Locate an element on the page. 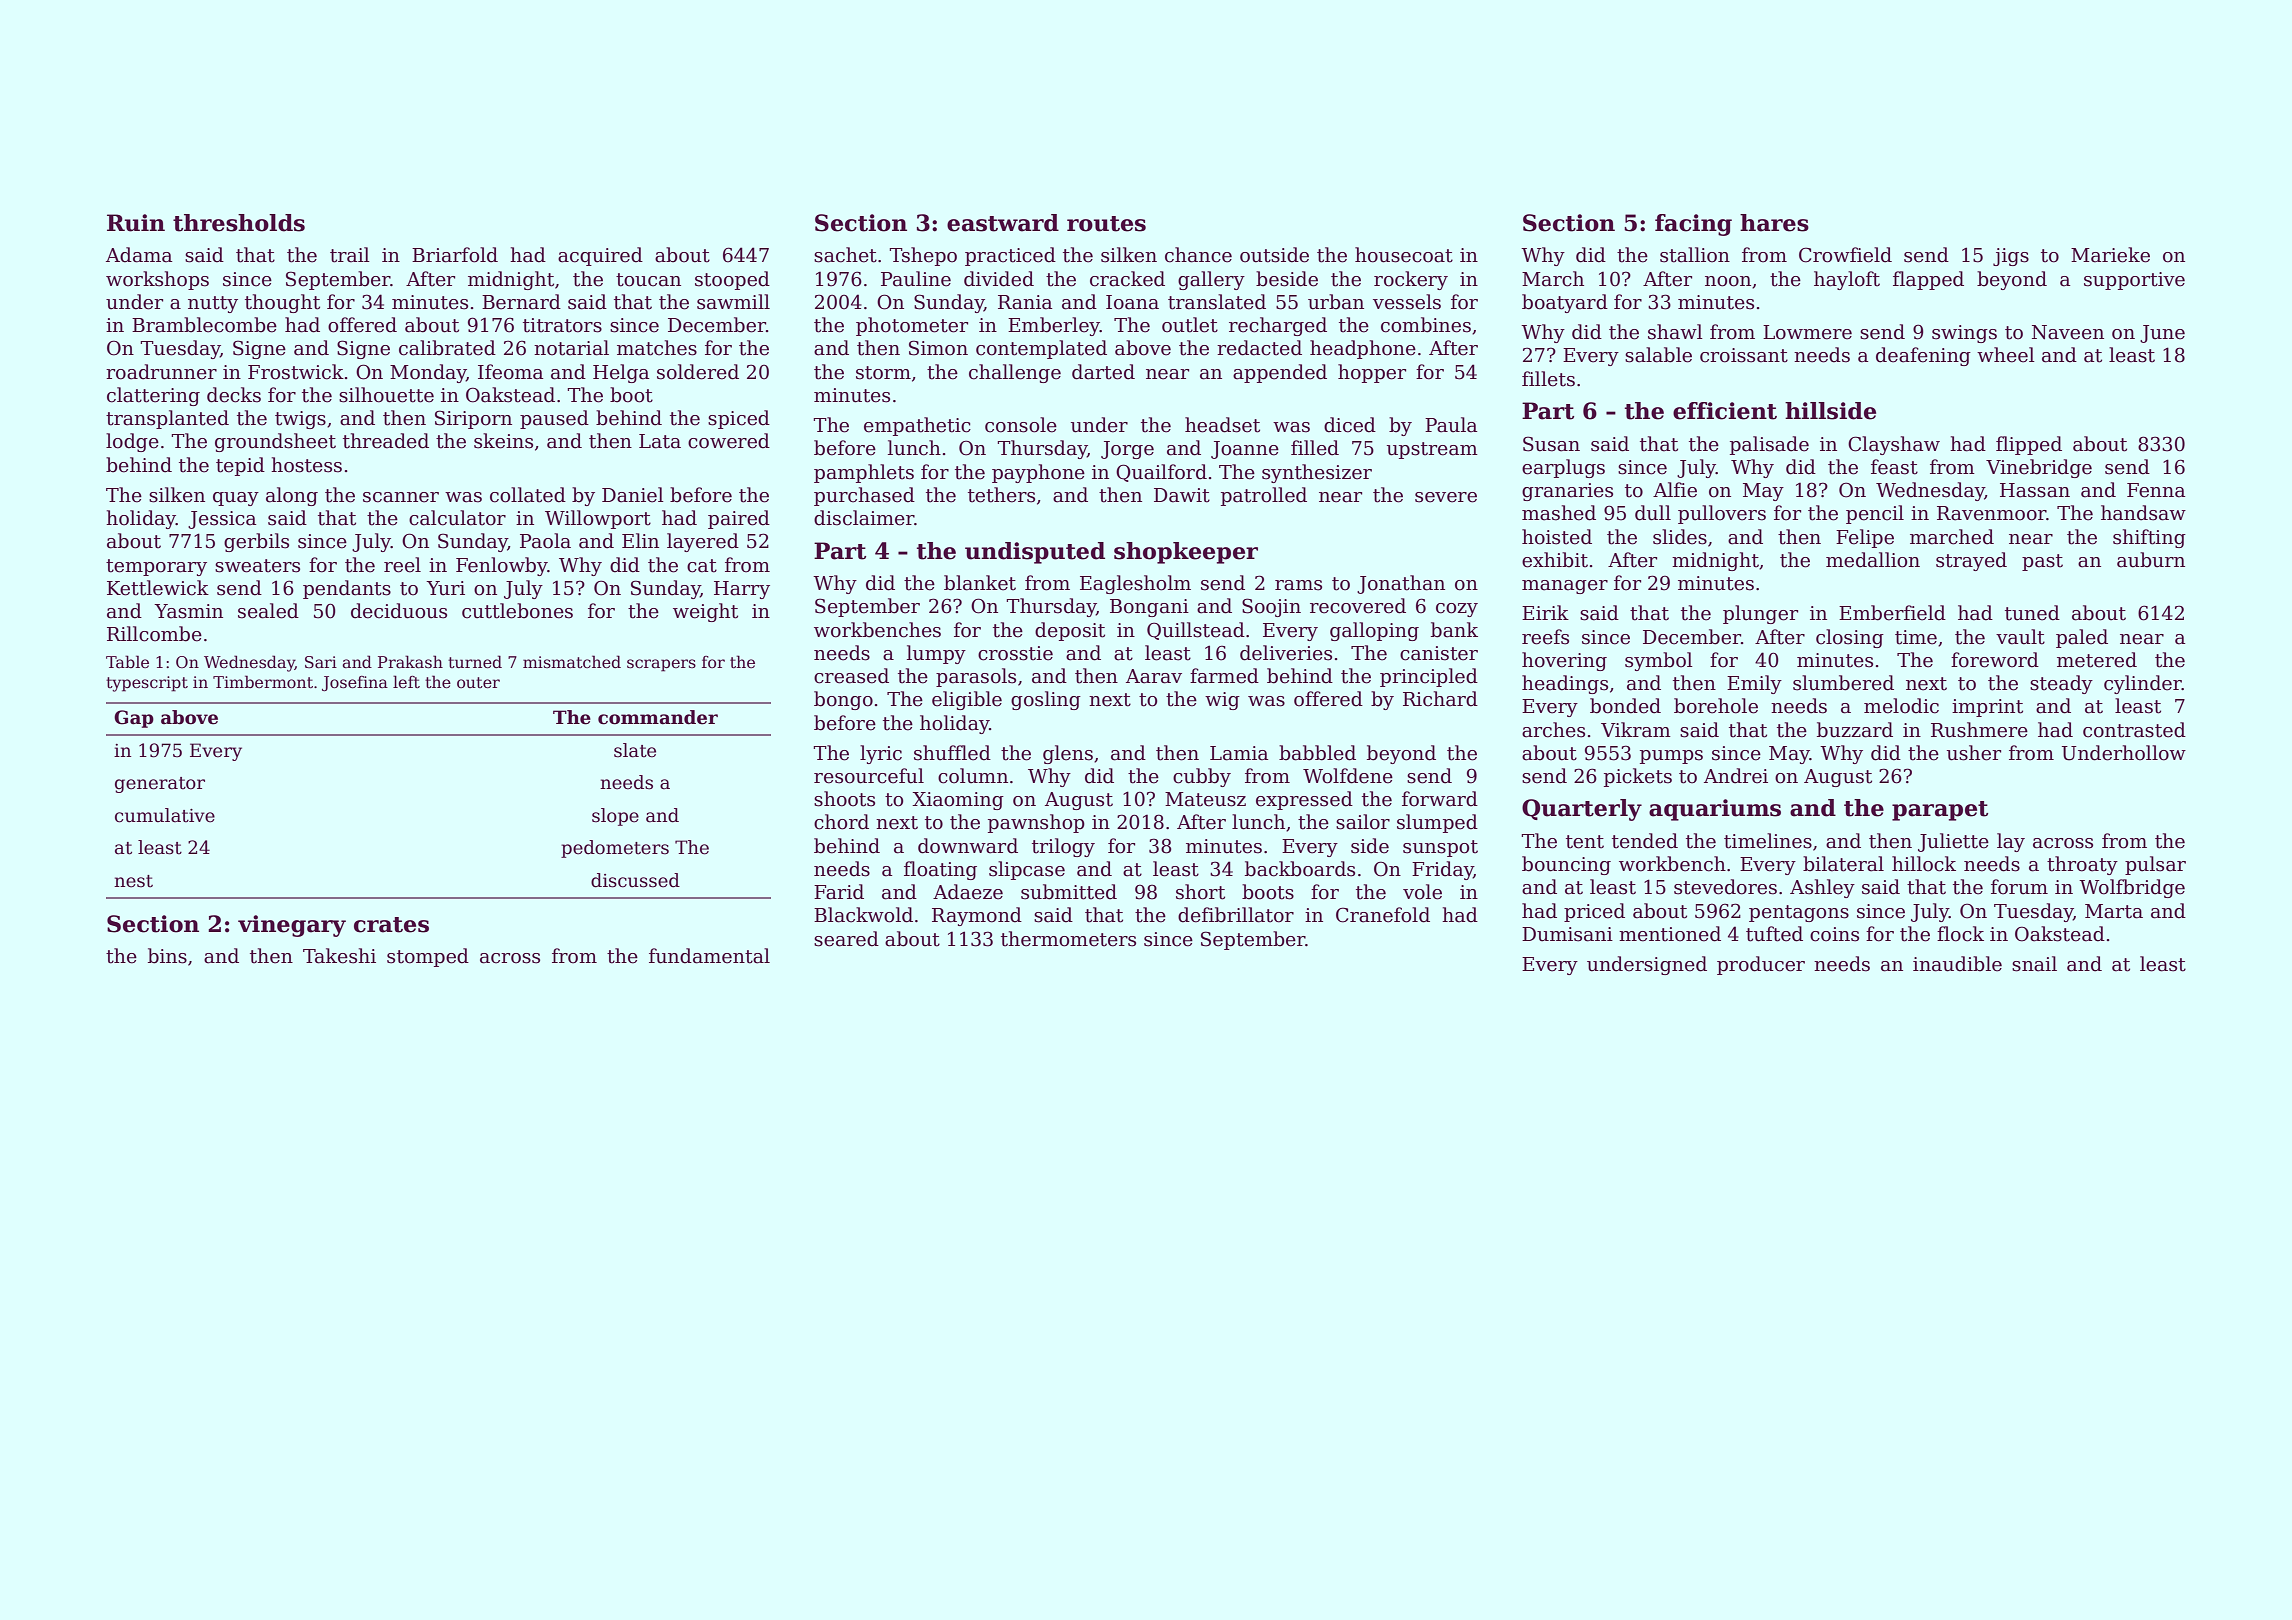 Image resolution: width=2292 pixels, height=1620 pixels. chance is located at coordinates (1198, 255).
